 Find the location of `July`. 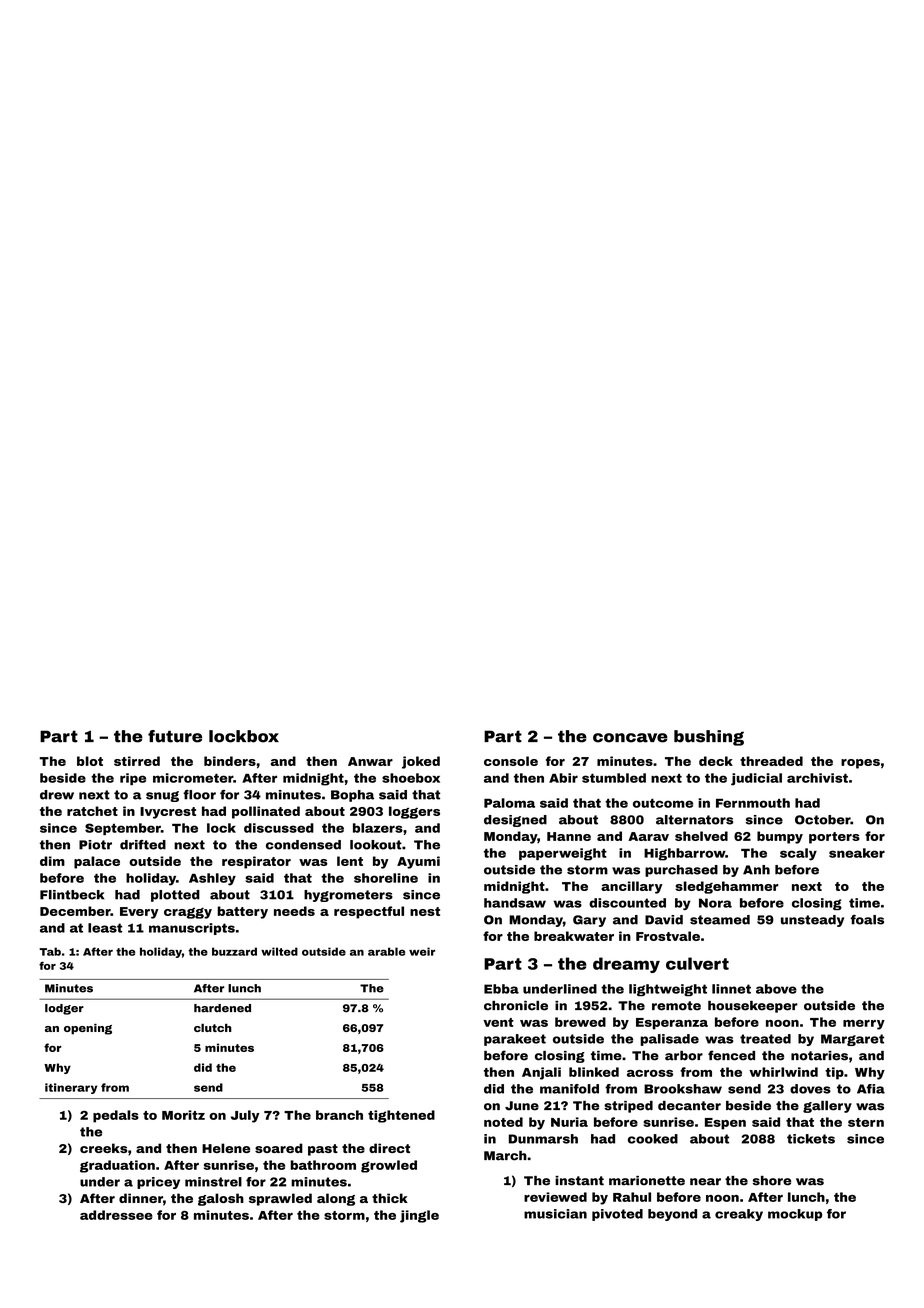

July is located at coordinates (245, 1116).
